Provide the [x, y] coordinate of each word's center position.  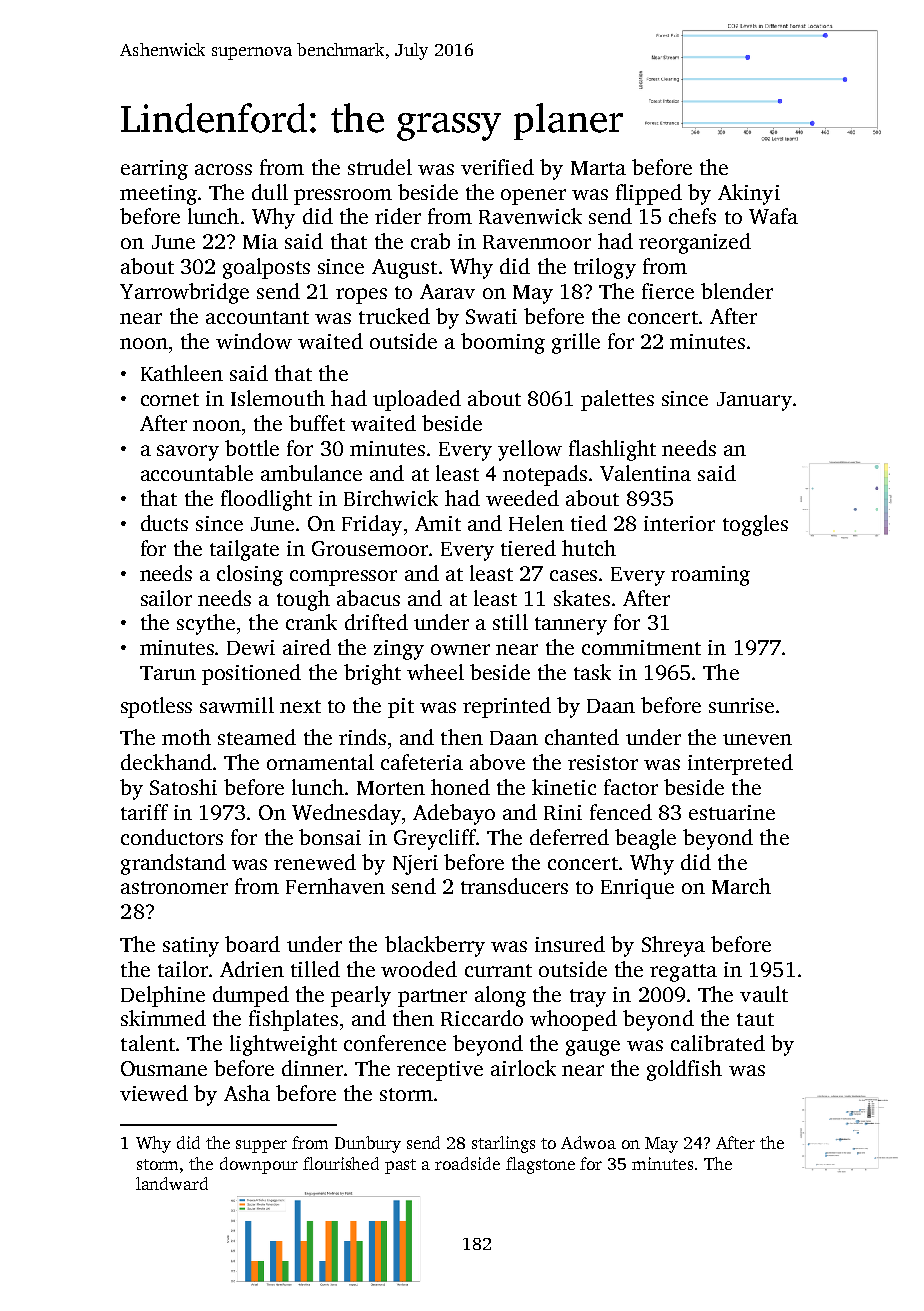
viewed [154, 1093]
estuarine [732, 812]
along [500, 996]
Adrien [252, 969]
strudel [380, 167]
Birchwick [391, 498]
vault [764, 994]
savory [188, 453]
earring [154, 170]
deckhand [166, 762]
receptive [440, 1071]
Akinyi [749, 194]
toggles [755, 525]
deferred [569, 837]
